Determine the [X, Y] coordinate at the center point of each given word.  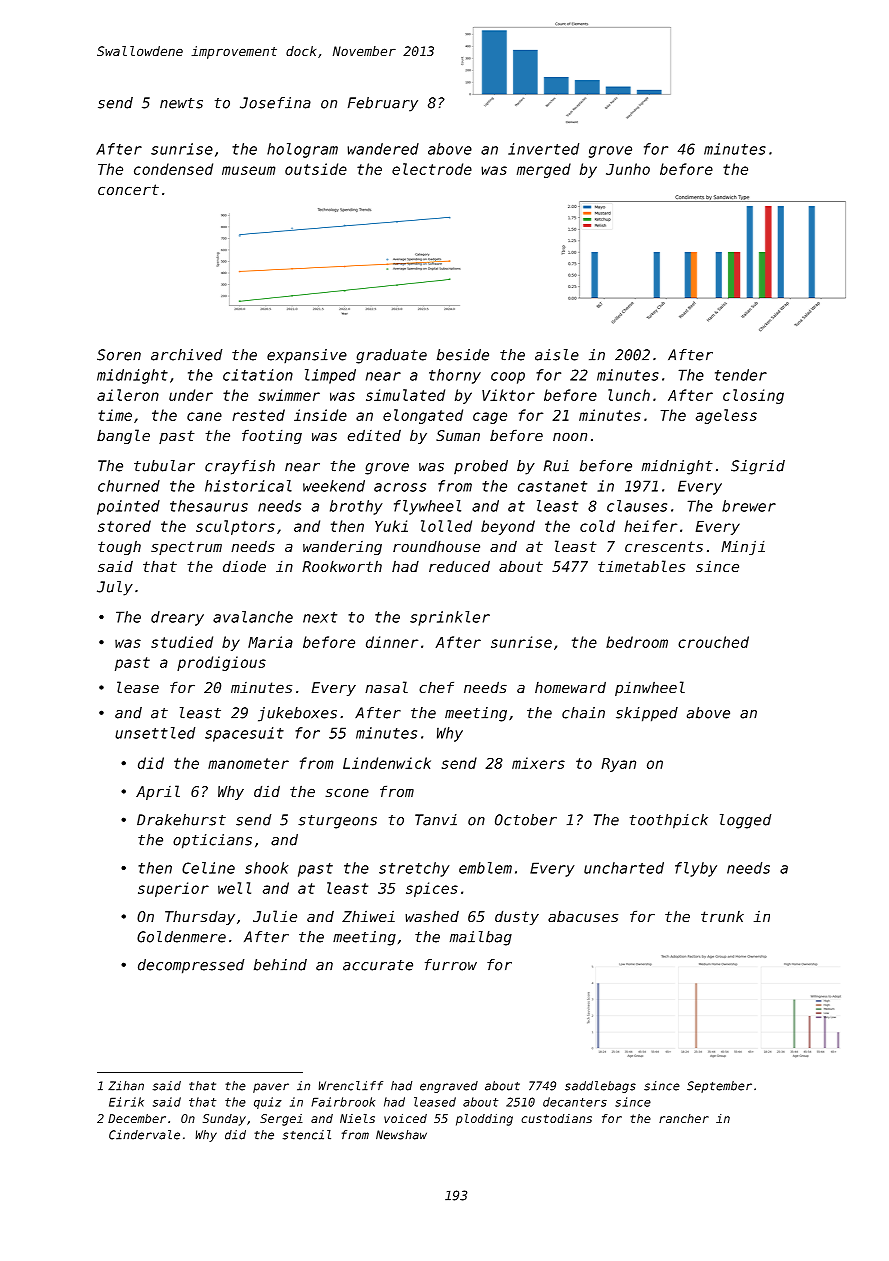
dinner [392, 642]
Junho [628, 169]
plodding [484, 1120]
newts [181, 103]
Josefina [275, 103]
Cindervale [144, 1135]
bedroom [637, 642]
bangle [123, 436]
